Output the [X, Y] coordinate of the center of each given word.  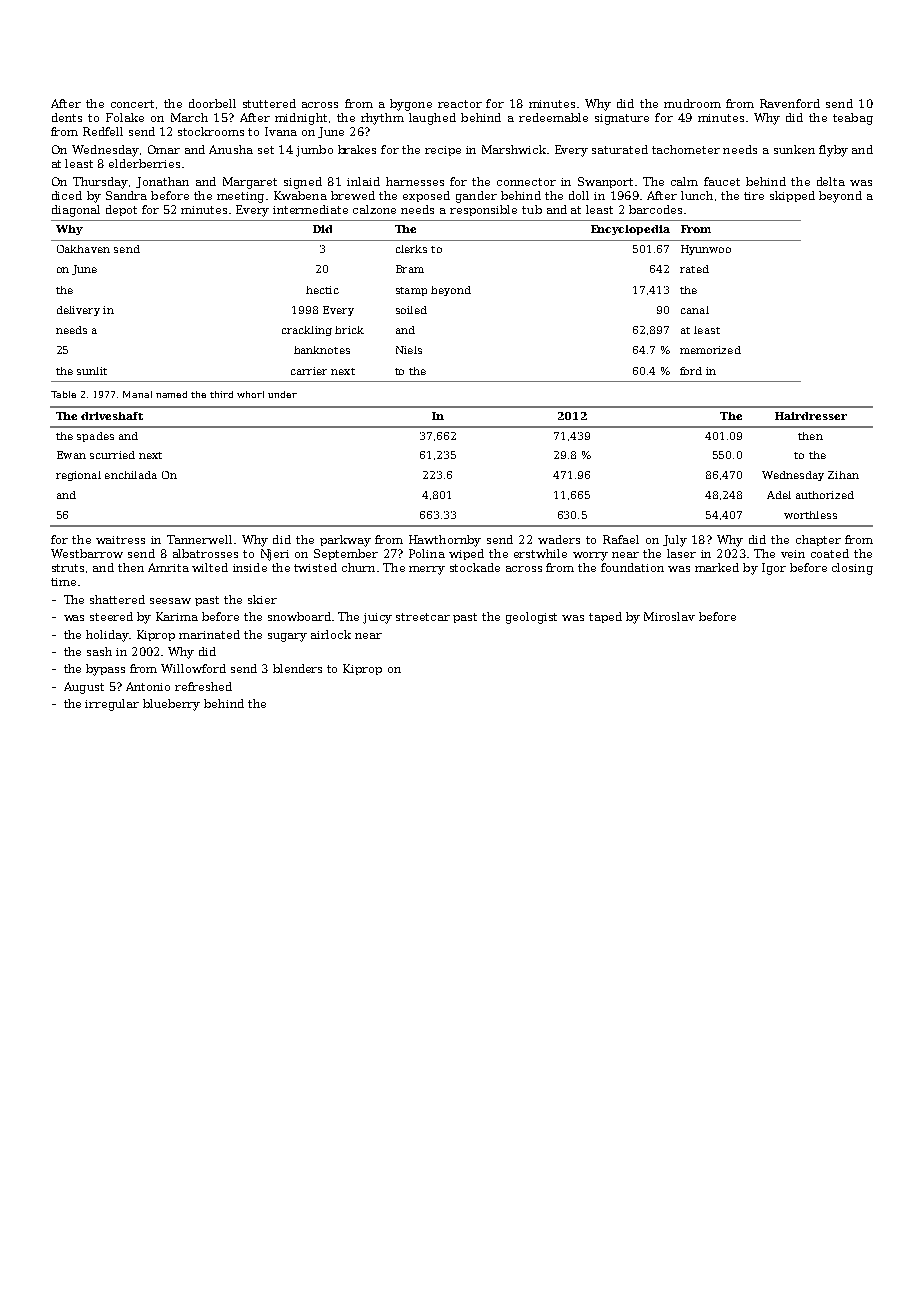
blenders [297, 668]
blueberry [171, 705]
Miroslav [669, 616]
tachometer [686, 149]
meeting [240, 197]
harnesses [415, 181]
